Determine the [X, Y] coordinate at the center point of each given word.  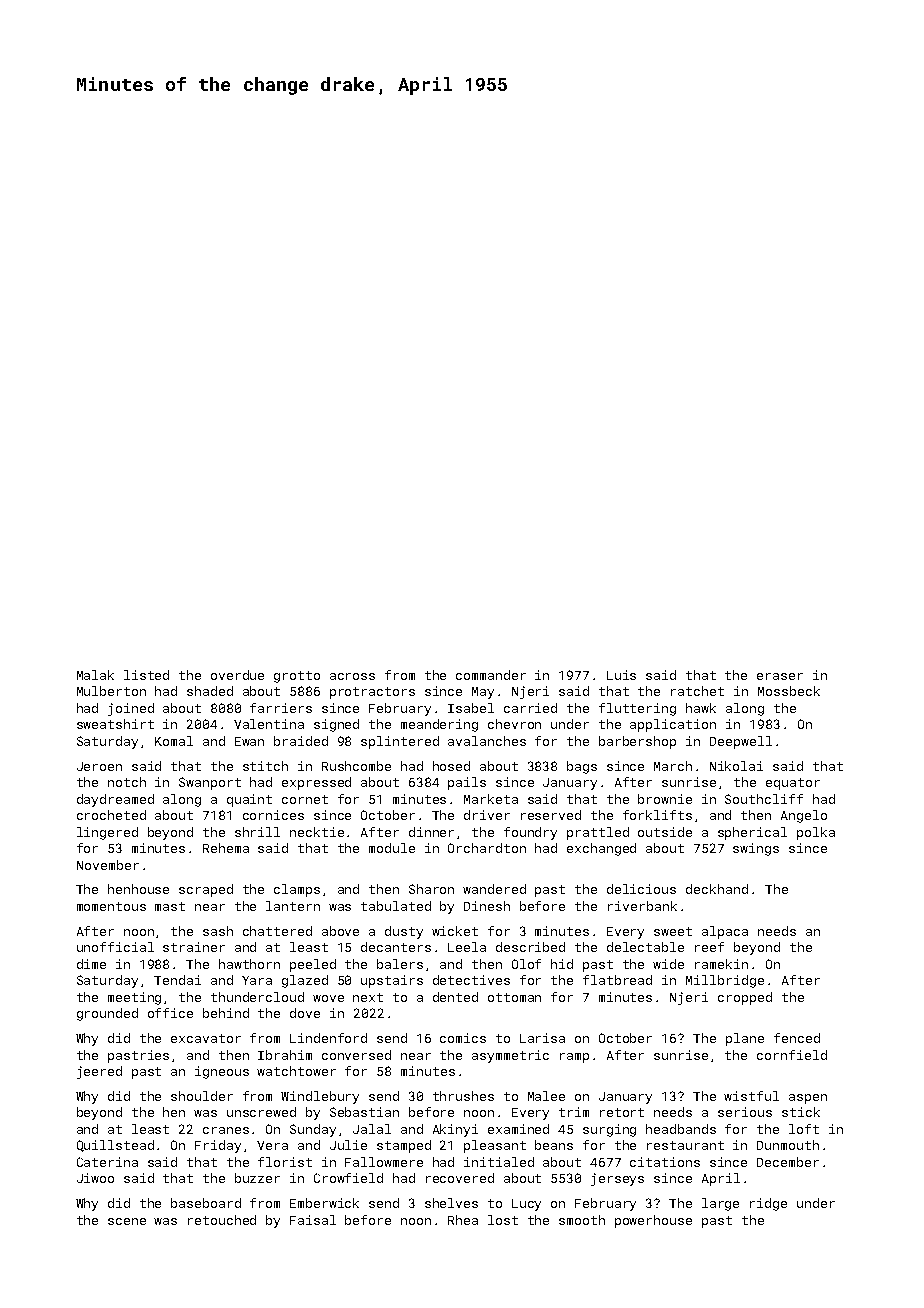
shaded [210, 691]
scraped [206, 890]
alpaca [725, 932]
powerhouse [653, 1221]
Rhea [463, 1220]
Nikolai [736, 766]
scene [127, 1221]
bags [582, 767]
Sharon [431, 889]
